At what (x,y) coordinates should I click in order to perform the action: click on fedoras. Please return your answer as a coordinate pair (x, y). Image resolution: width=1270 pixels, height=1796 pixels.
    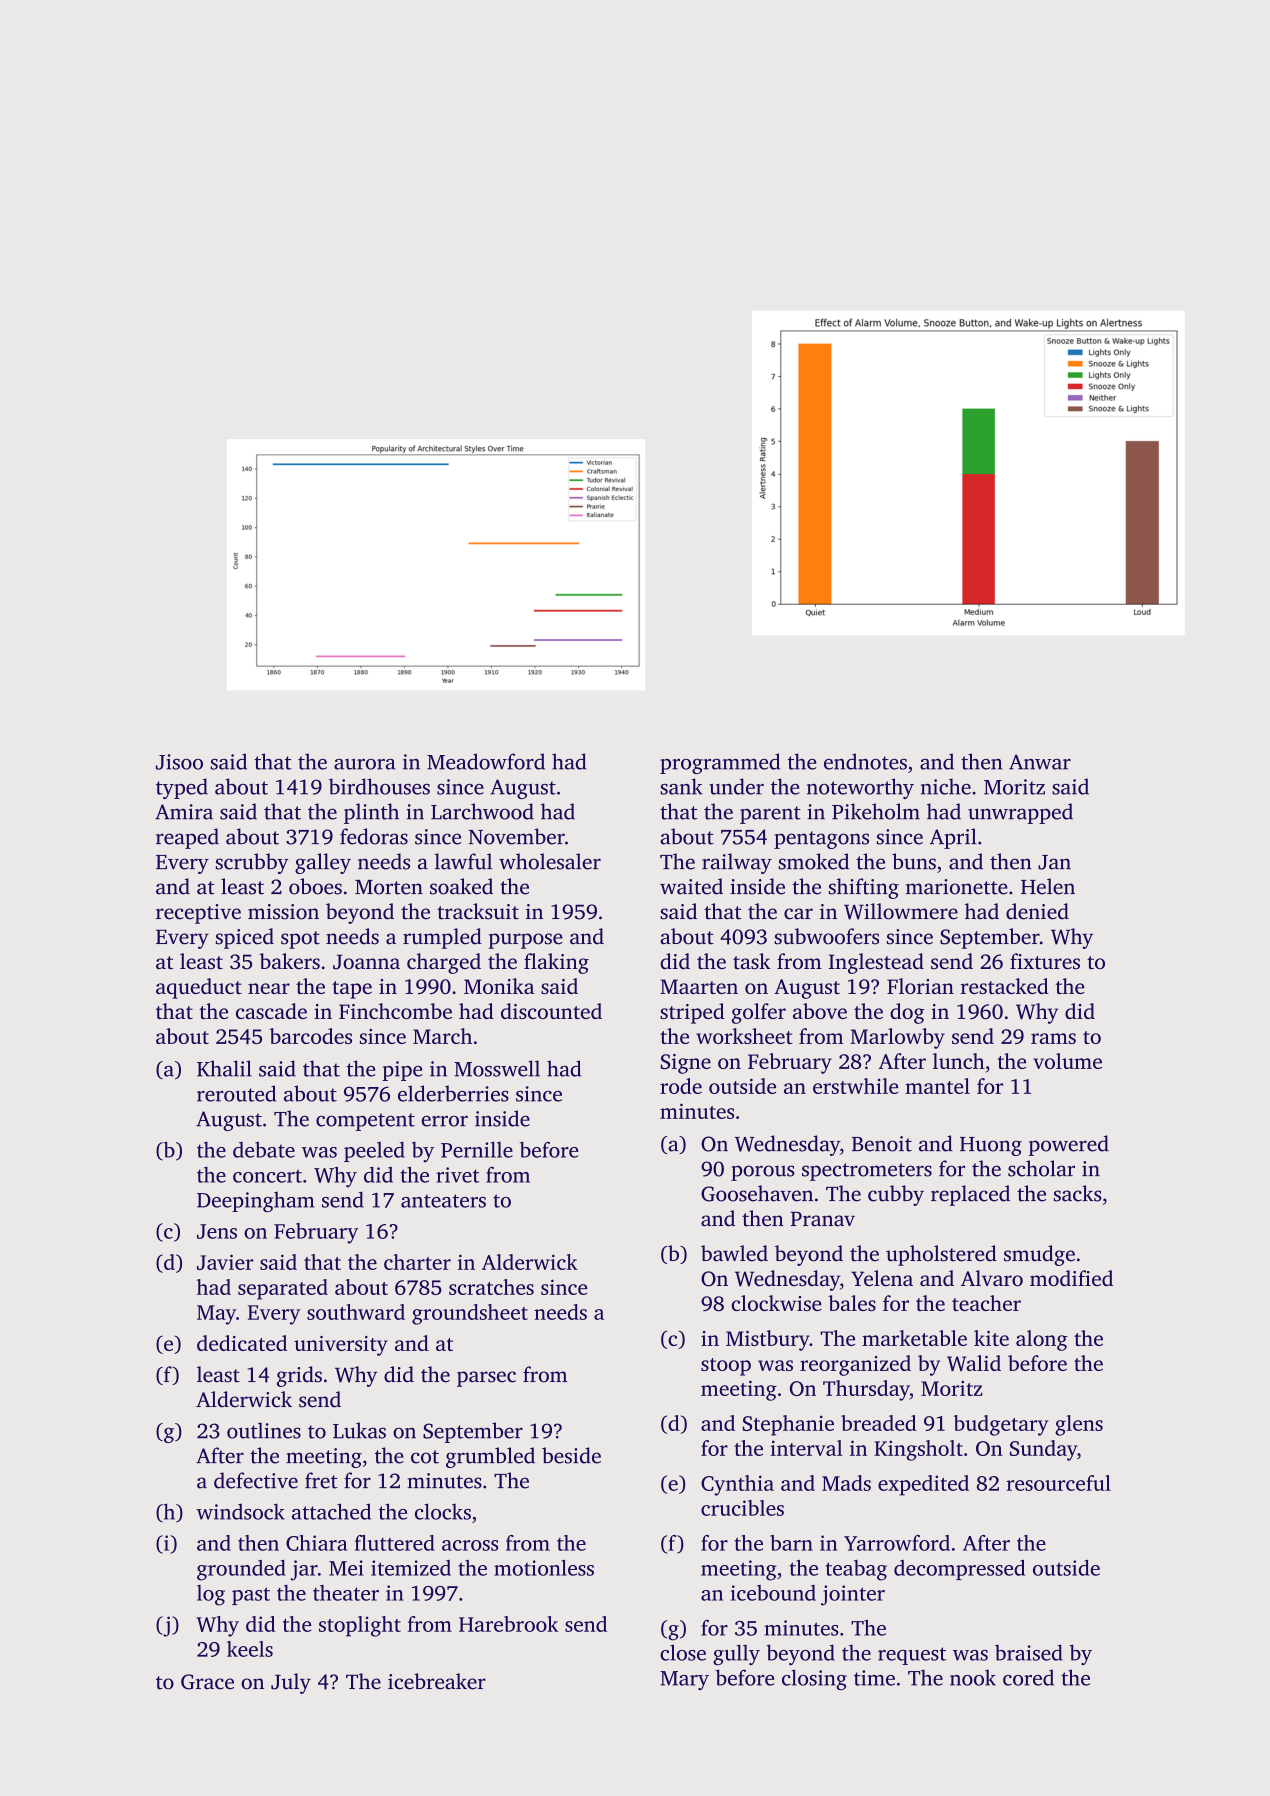
    Looking at the image, I should click on (374, 836).
